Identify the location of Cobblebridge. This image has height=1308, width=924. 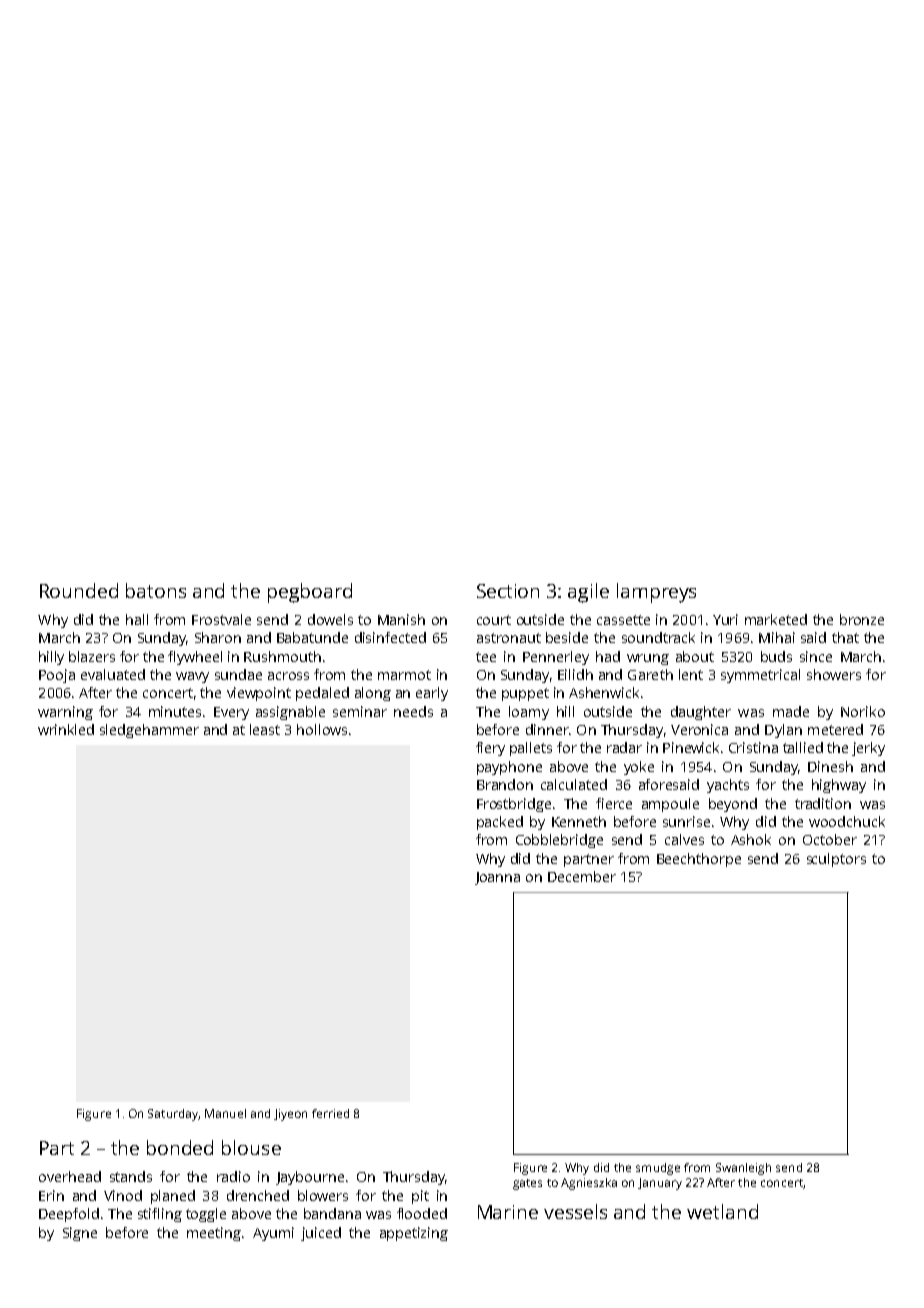
(559, 841).
